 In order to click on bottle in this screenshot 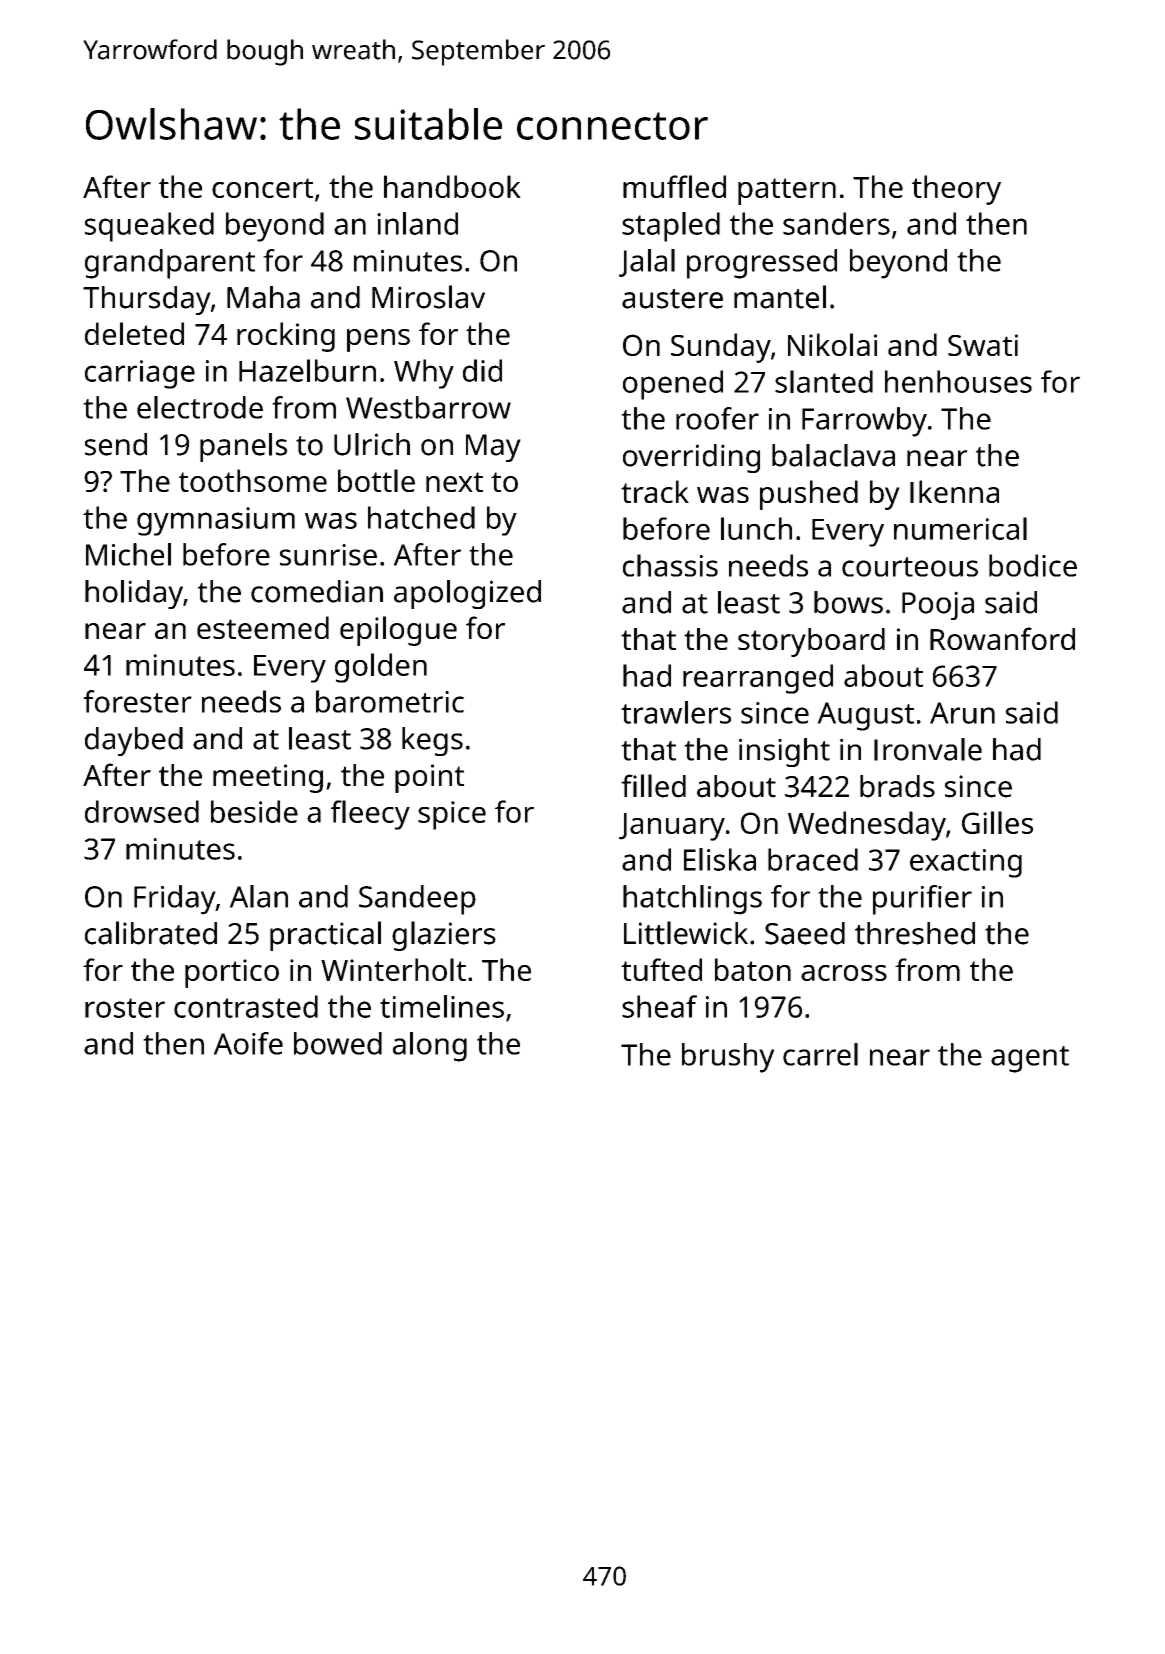, I will do `click(376, 480)`.
